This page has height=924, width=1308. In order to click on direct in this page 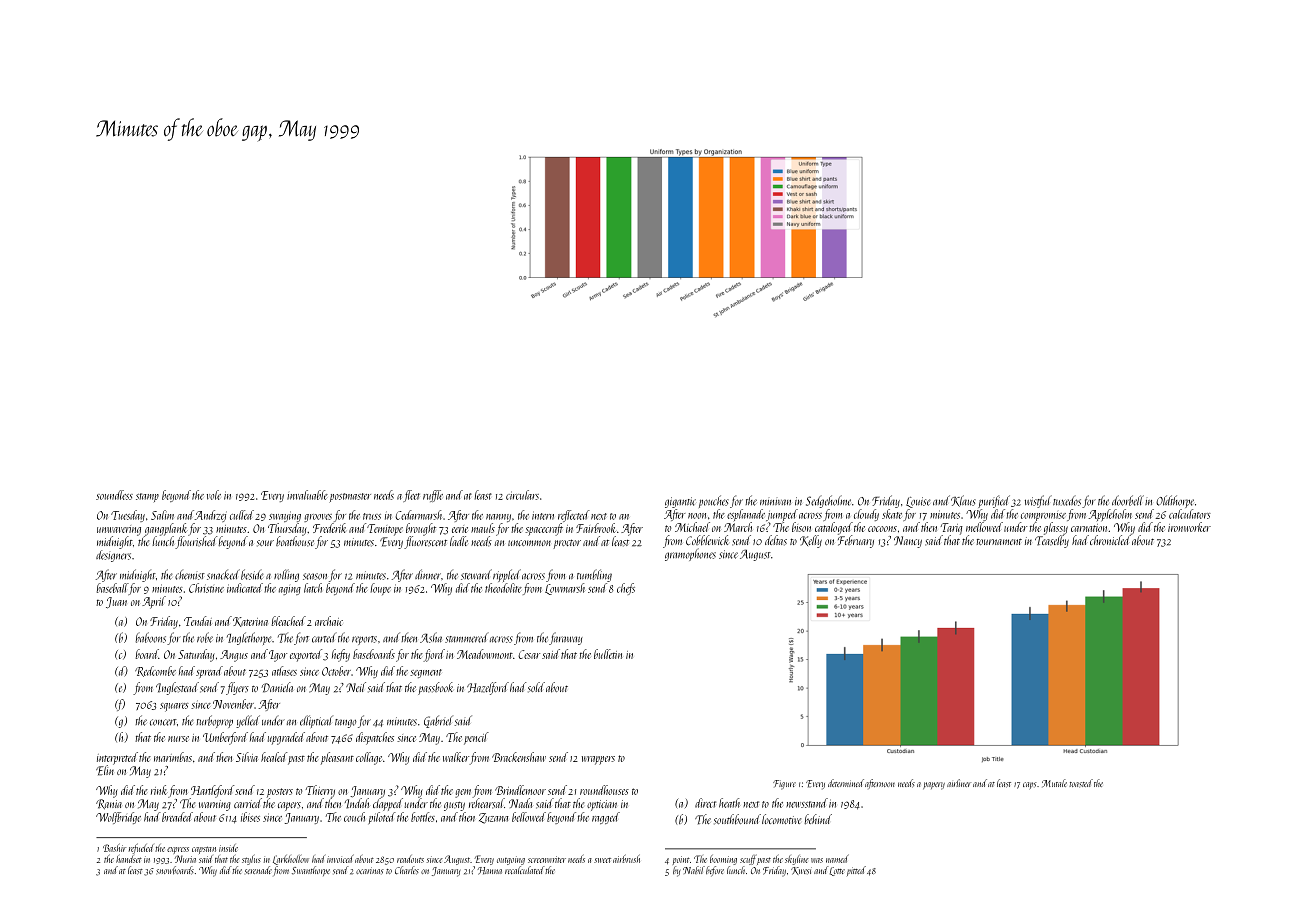, I will do `click(705, 803)`.
